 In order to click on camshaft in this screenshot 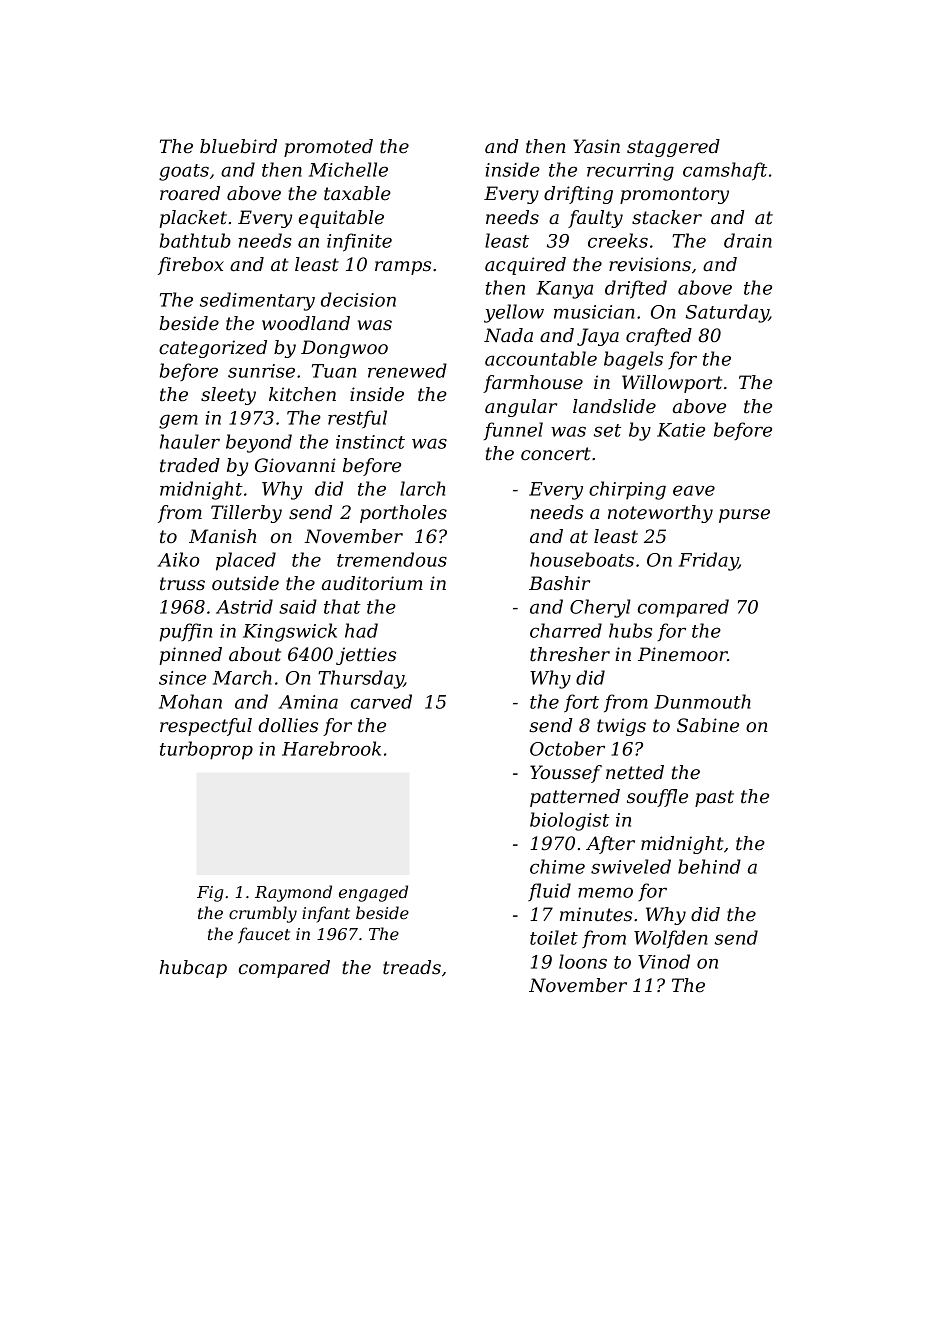, I will do `click(725, 171)`.
